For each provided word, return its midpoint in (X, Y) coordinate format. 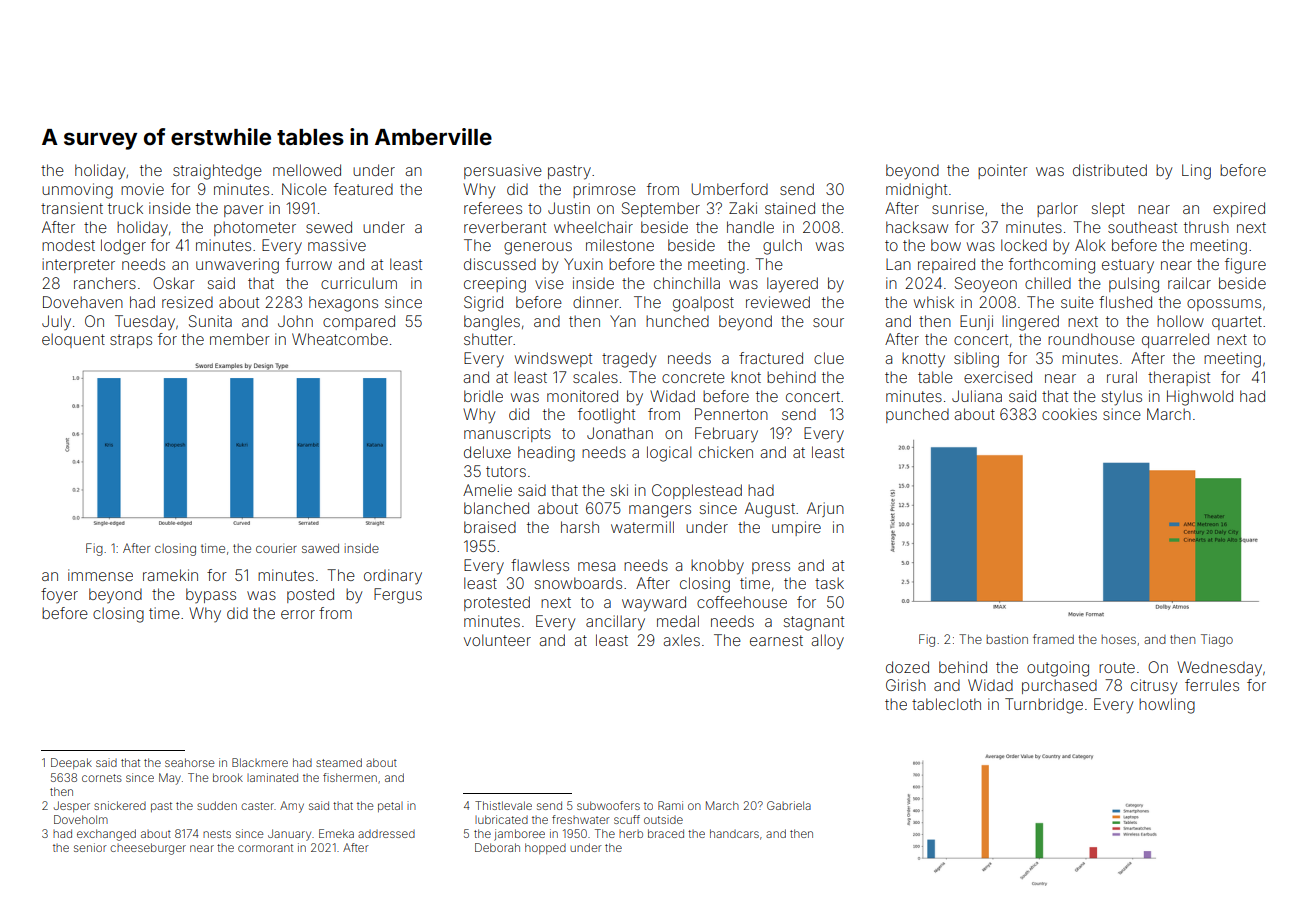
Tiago (1217, 640)
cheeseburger (148, 849)
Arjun (825, 509)
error (298, 614)
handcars (734, 833)
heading (546, 454)
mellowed (307, 170)
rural (1122, 377)
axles (681, 640)
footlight (606, 416)
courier (276, 548)
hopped (545, 848)
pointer (1003, 171)
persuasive (503, 171)
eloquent (73, 340)
